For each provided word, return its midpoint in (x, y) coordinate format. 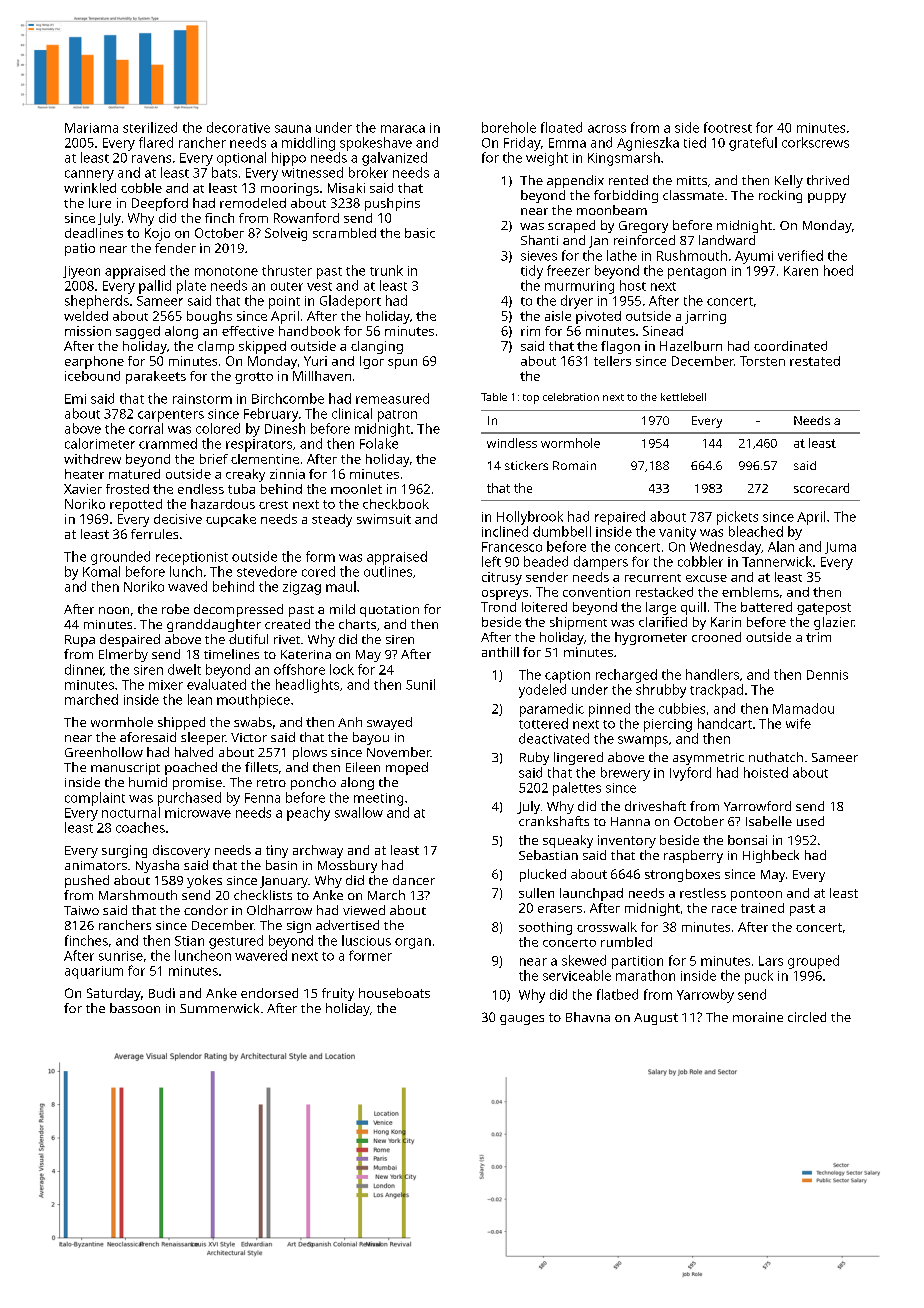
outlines (388, 571)
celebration (571, 397)
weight (547, 159)
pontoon (756, 895)
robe (175, 609)
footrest (728, 127)
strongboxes (682, 875)
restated (815, 361)
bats (224, 172)
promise (197, 784)
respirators (259, 445)
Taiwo (81, 910)
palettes (577, 789)
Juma (840, 548)
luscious (366, 940)
